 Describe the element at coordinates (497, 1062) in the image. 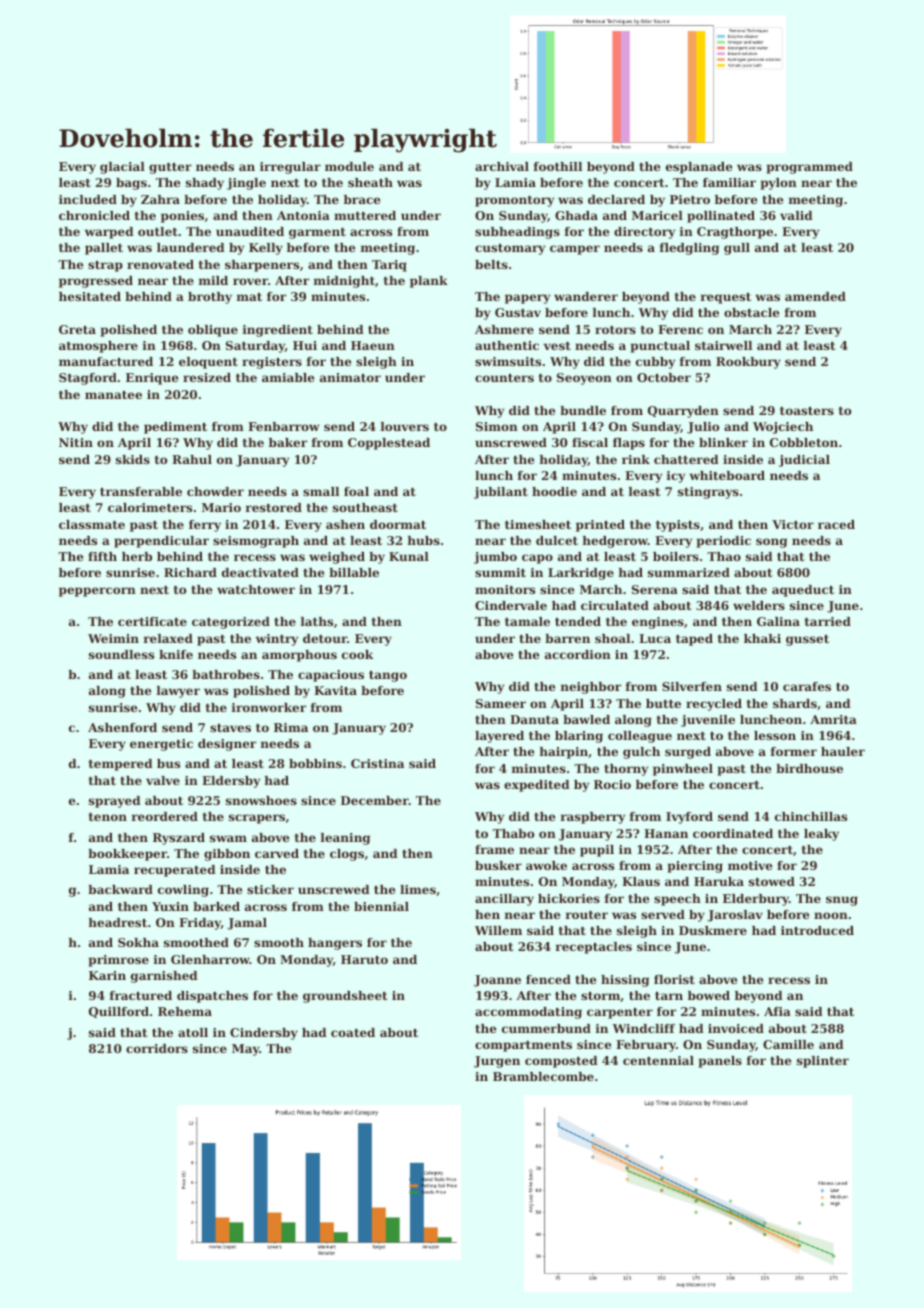

I see `Jurgen` at that location.
